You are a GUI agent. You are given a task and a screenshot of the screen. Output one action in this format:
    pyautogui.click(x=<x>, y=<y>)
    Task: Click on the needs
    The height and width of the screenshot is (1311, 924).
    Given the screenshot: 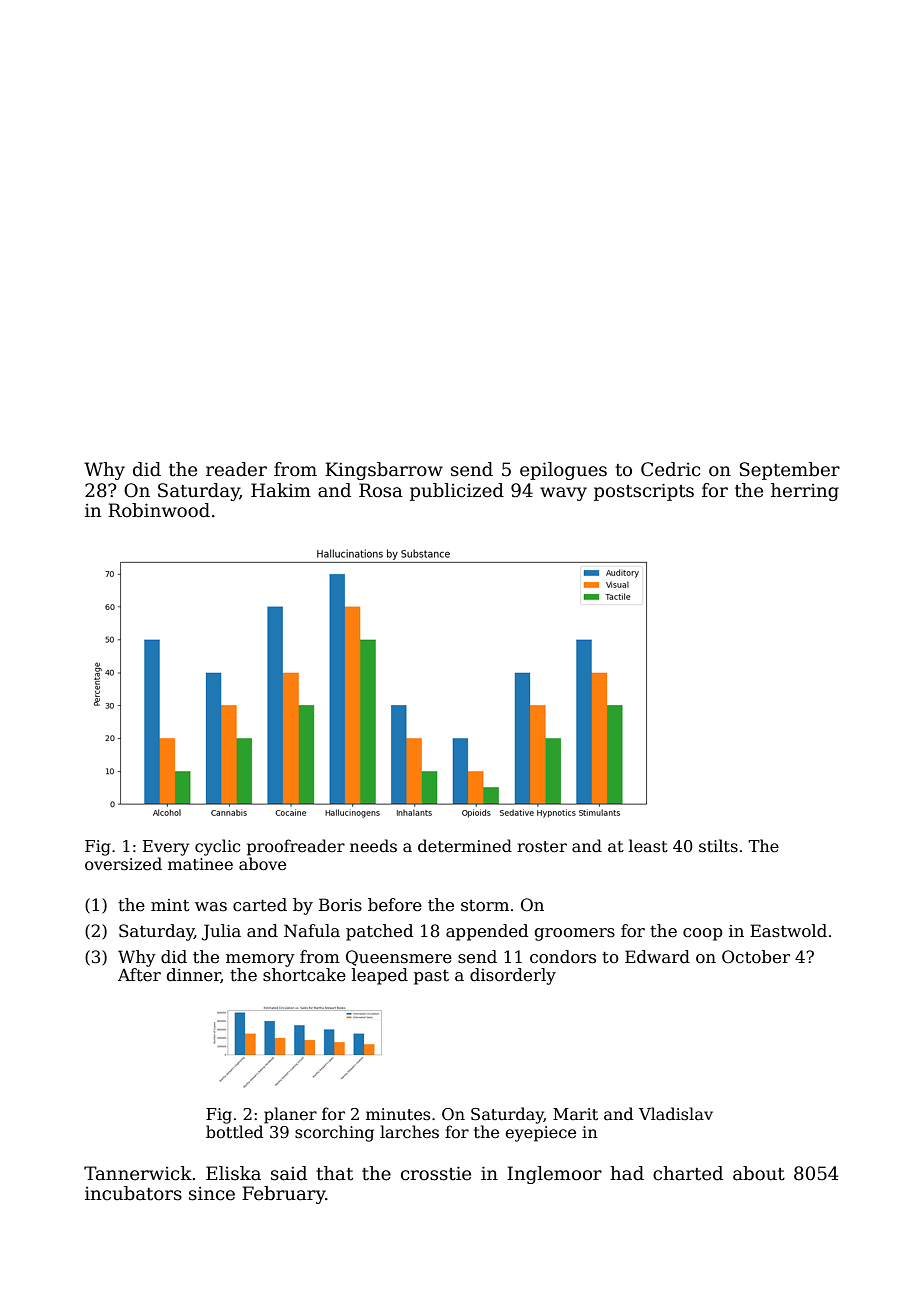 What is the action you would take?
    pyautogui.click(x=373, y=846)
